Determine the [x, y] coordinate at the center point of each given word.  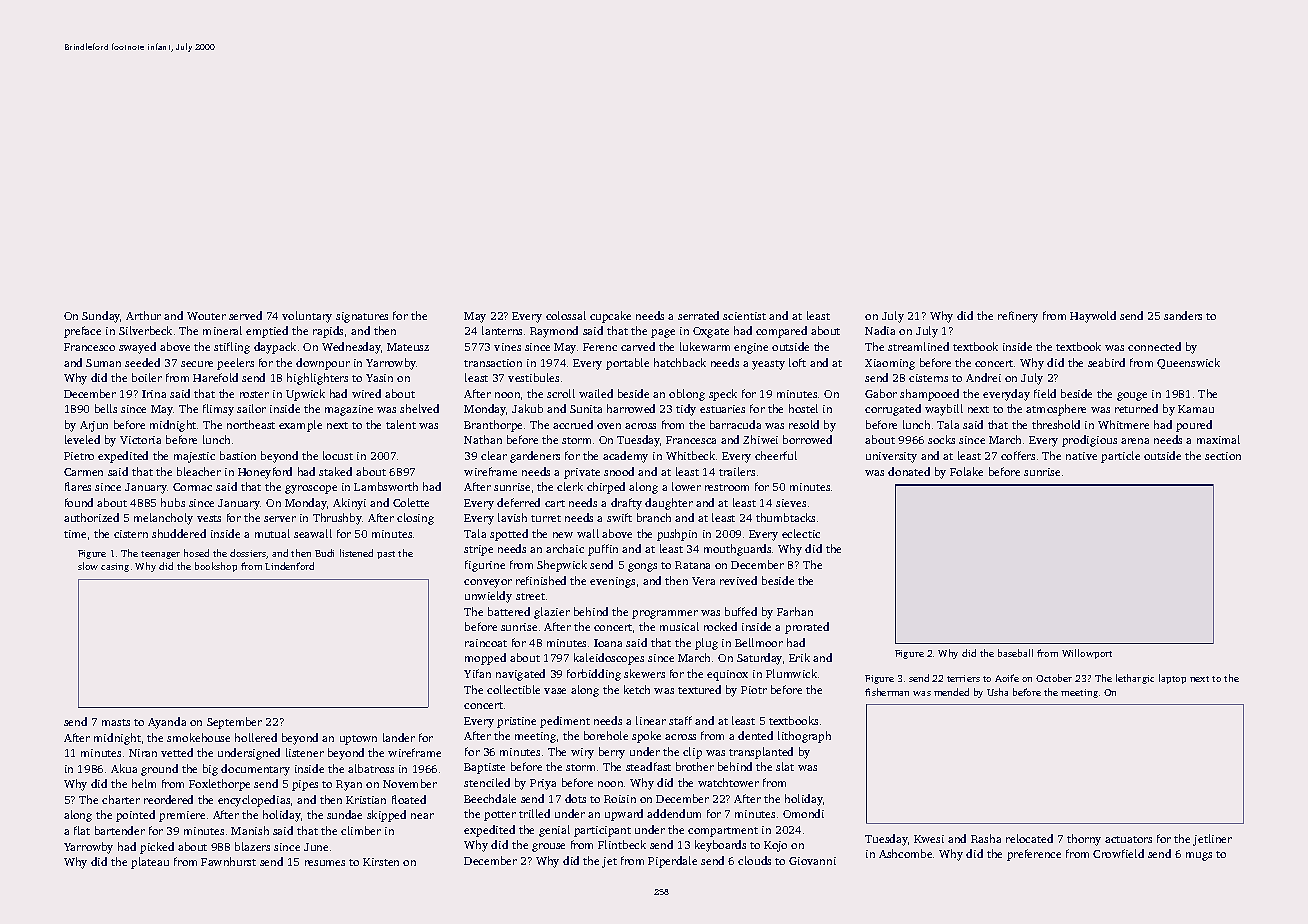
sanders [1183, 315]
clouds [754, 860]
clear [494, 455]
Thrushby [337, 519]
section [1223, 456]
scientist [744, 316]
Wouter [206, 316]
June [316, 847]
